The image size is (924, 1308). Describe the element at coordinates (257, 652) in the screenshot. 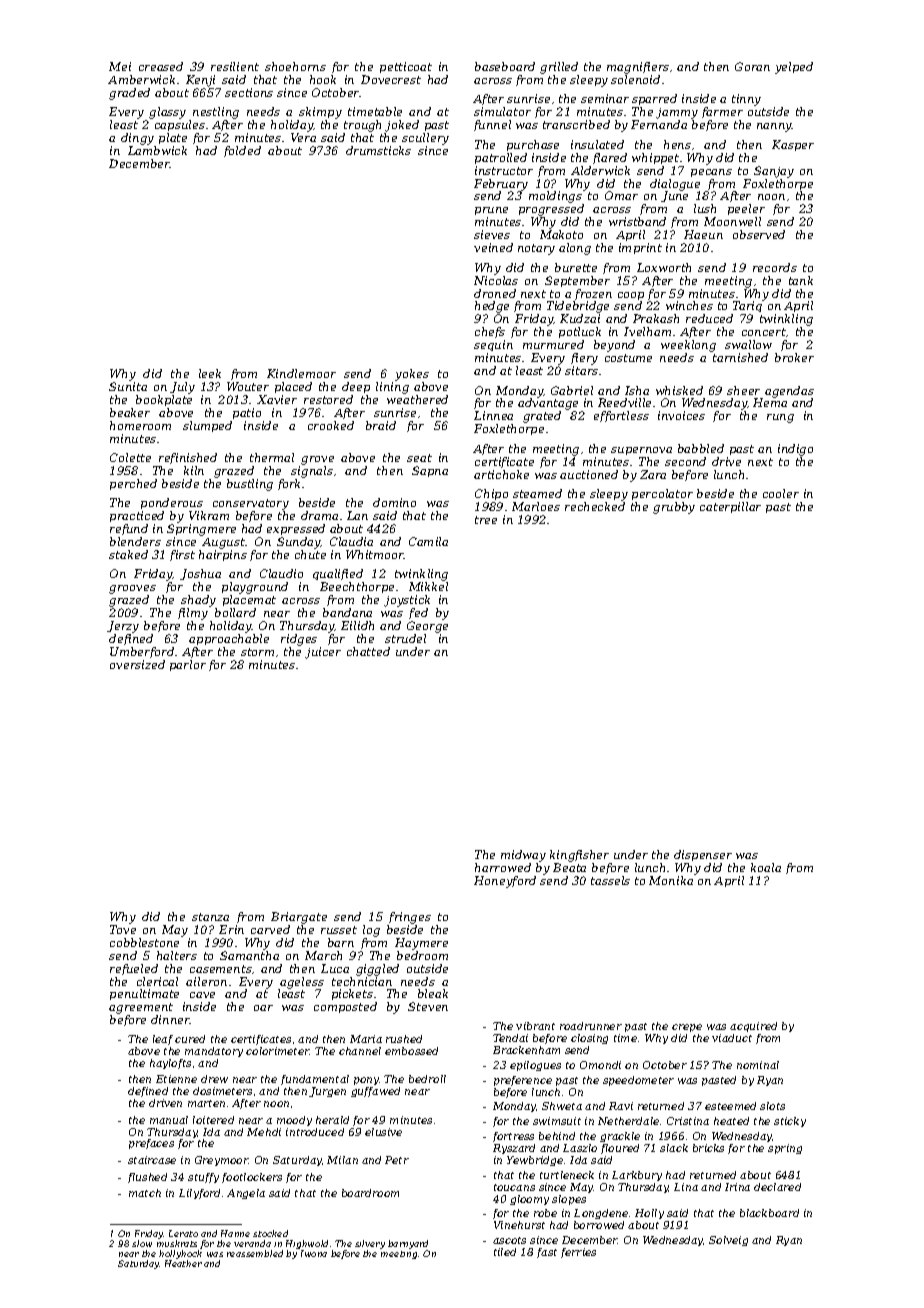

I see `storm` at that location.
